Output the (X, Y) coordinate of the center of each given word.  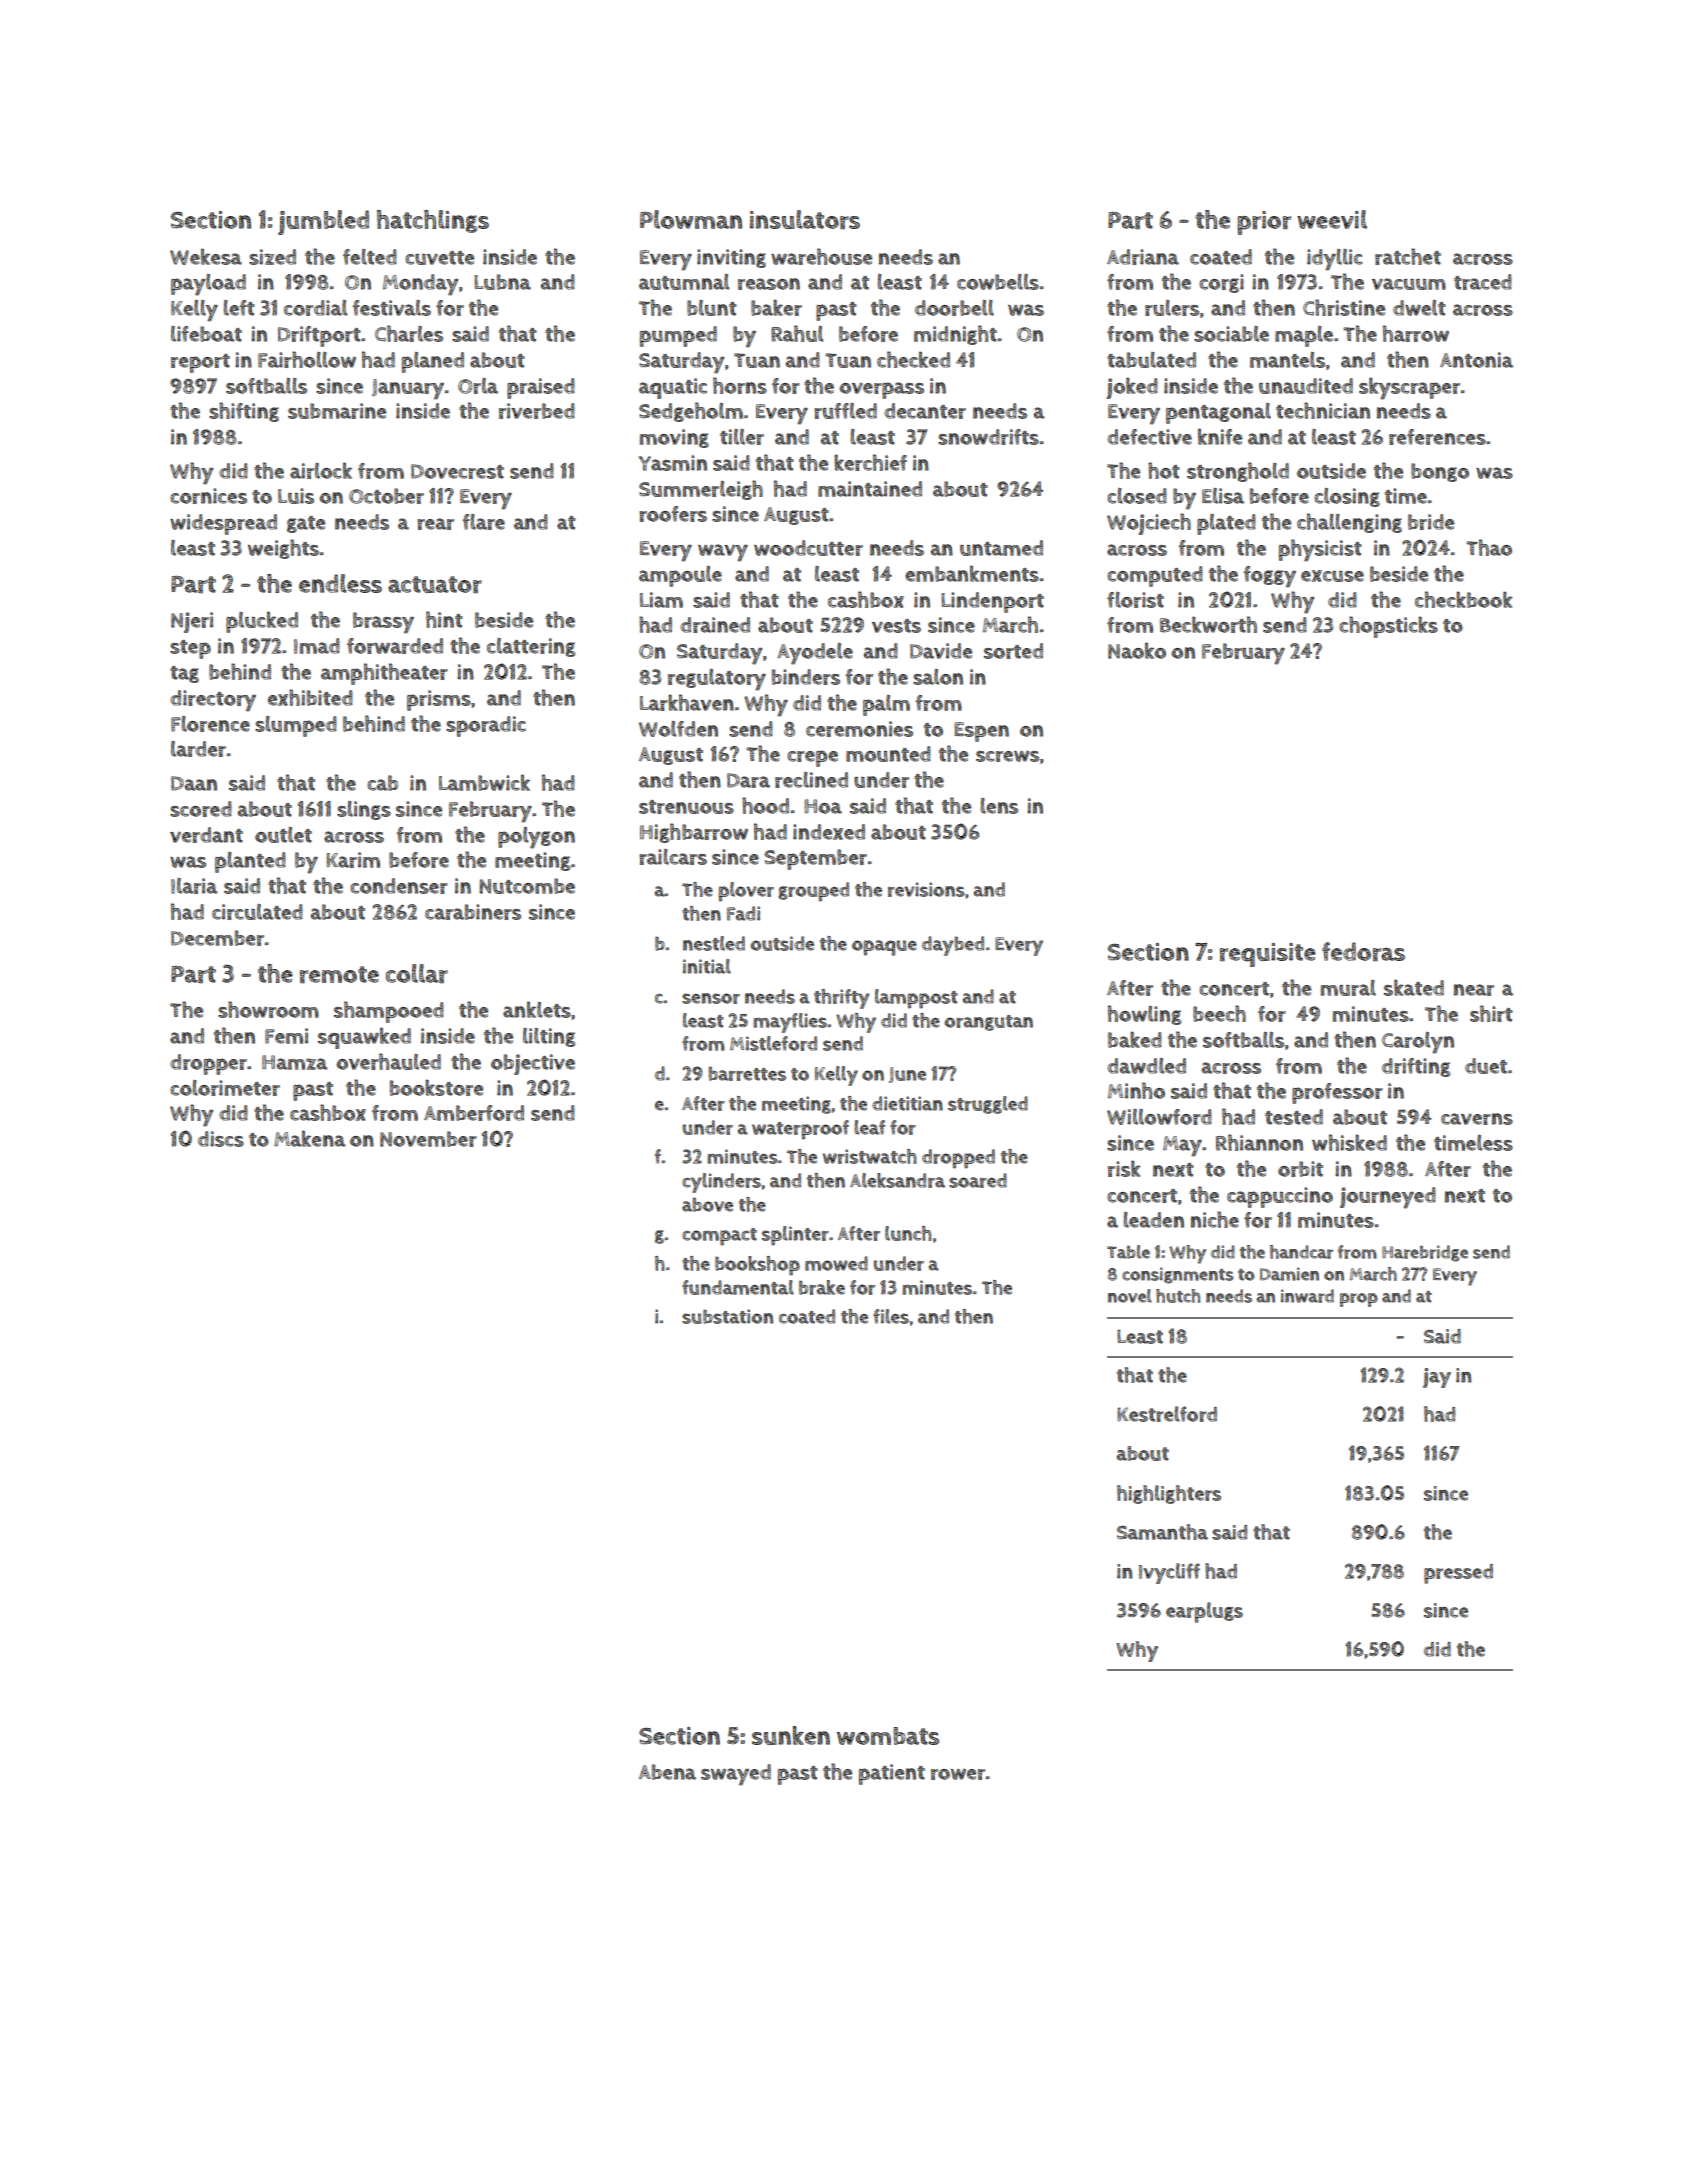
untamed (1001, 548)
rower (958, 1774)
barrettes (747, 1073)
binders (806, 677)
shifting (244, 412)
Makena (310, 1138)
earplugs (1204, 1612)
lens (999, 806)
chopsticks (1388, 627)
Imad (317, 646)
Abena (667, 1772)
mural (1348, 988)
